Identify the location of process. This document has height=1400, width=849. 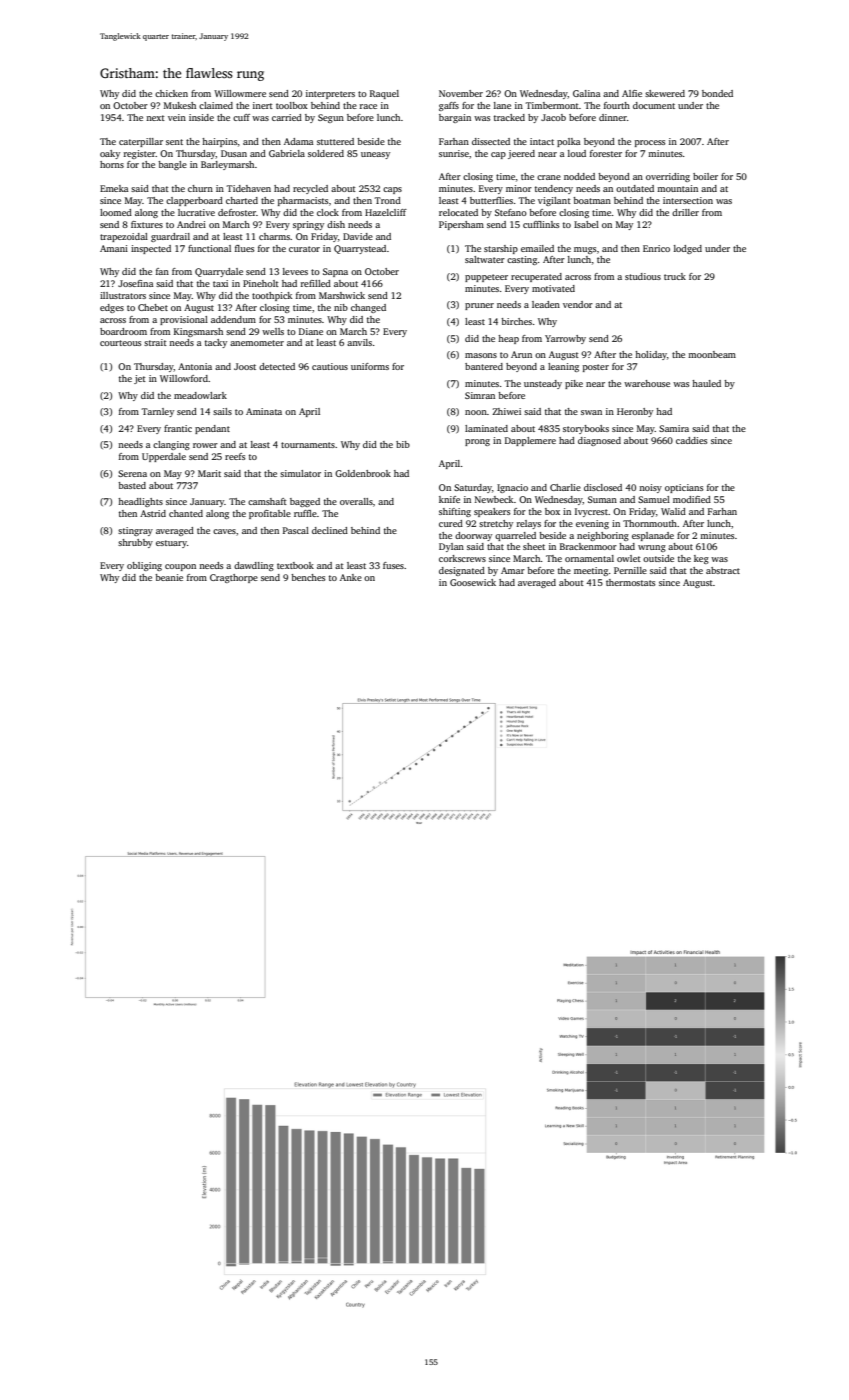
(650, 143).
